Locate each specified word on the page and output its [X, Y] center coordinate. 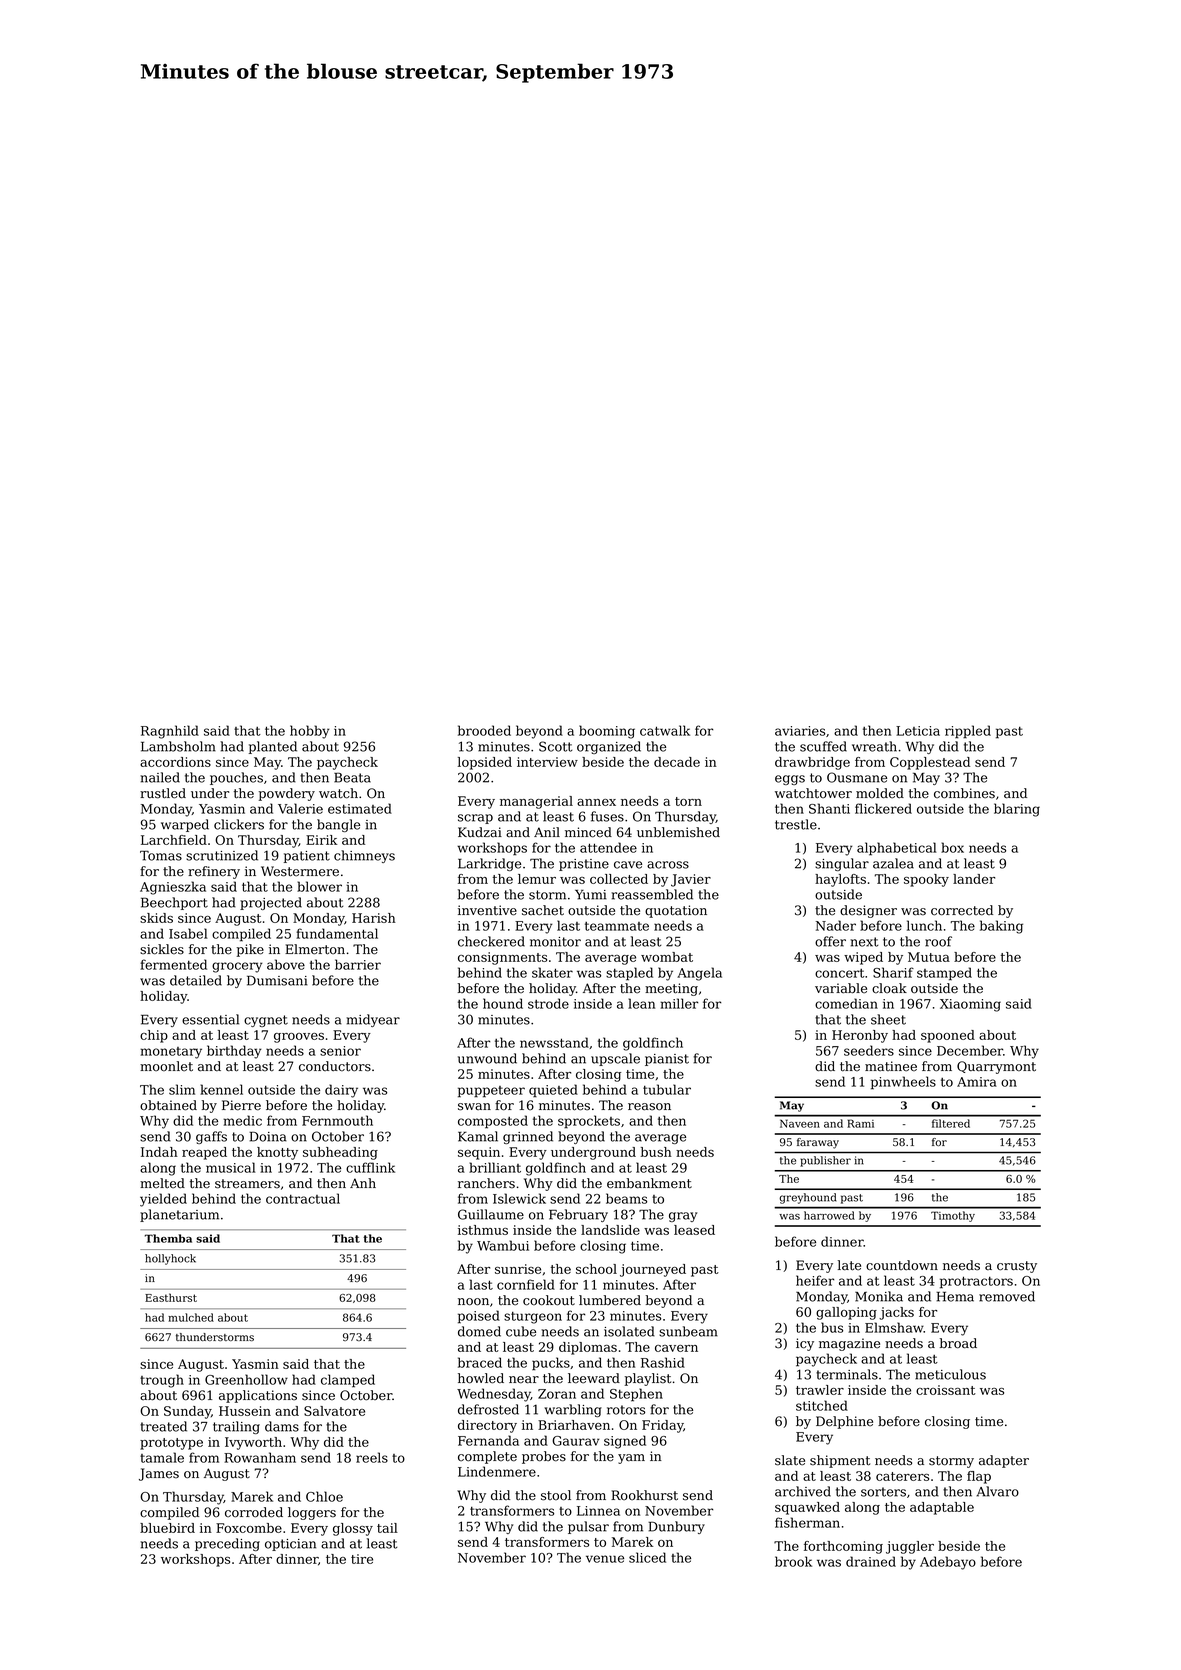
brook [793, 1561]
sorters [883, 1492]
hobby [309, 732]
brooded [484, 730]
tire [362, 1559]
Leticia [918, 731]
